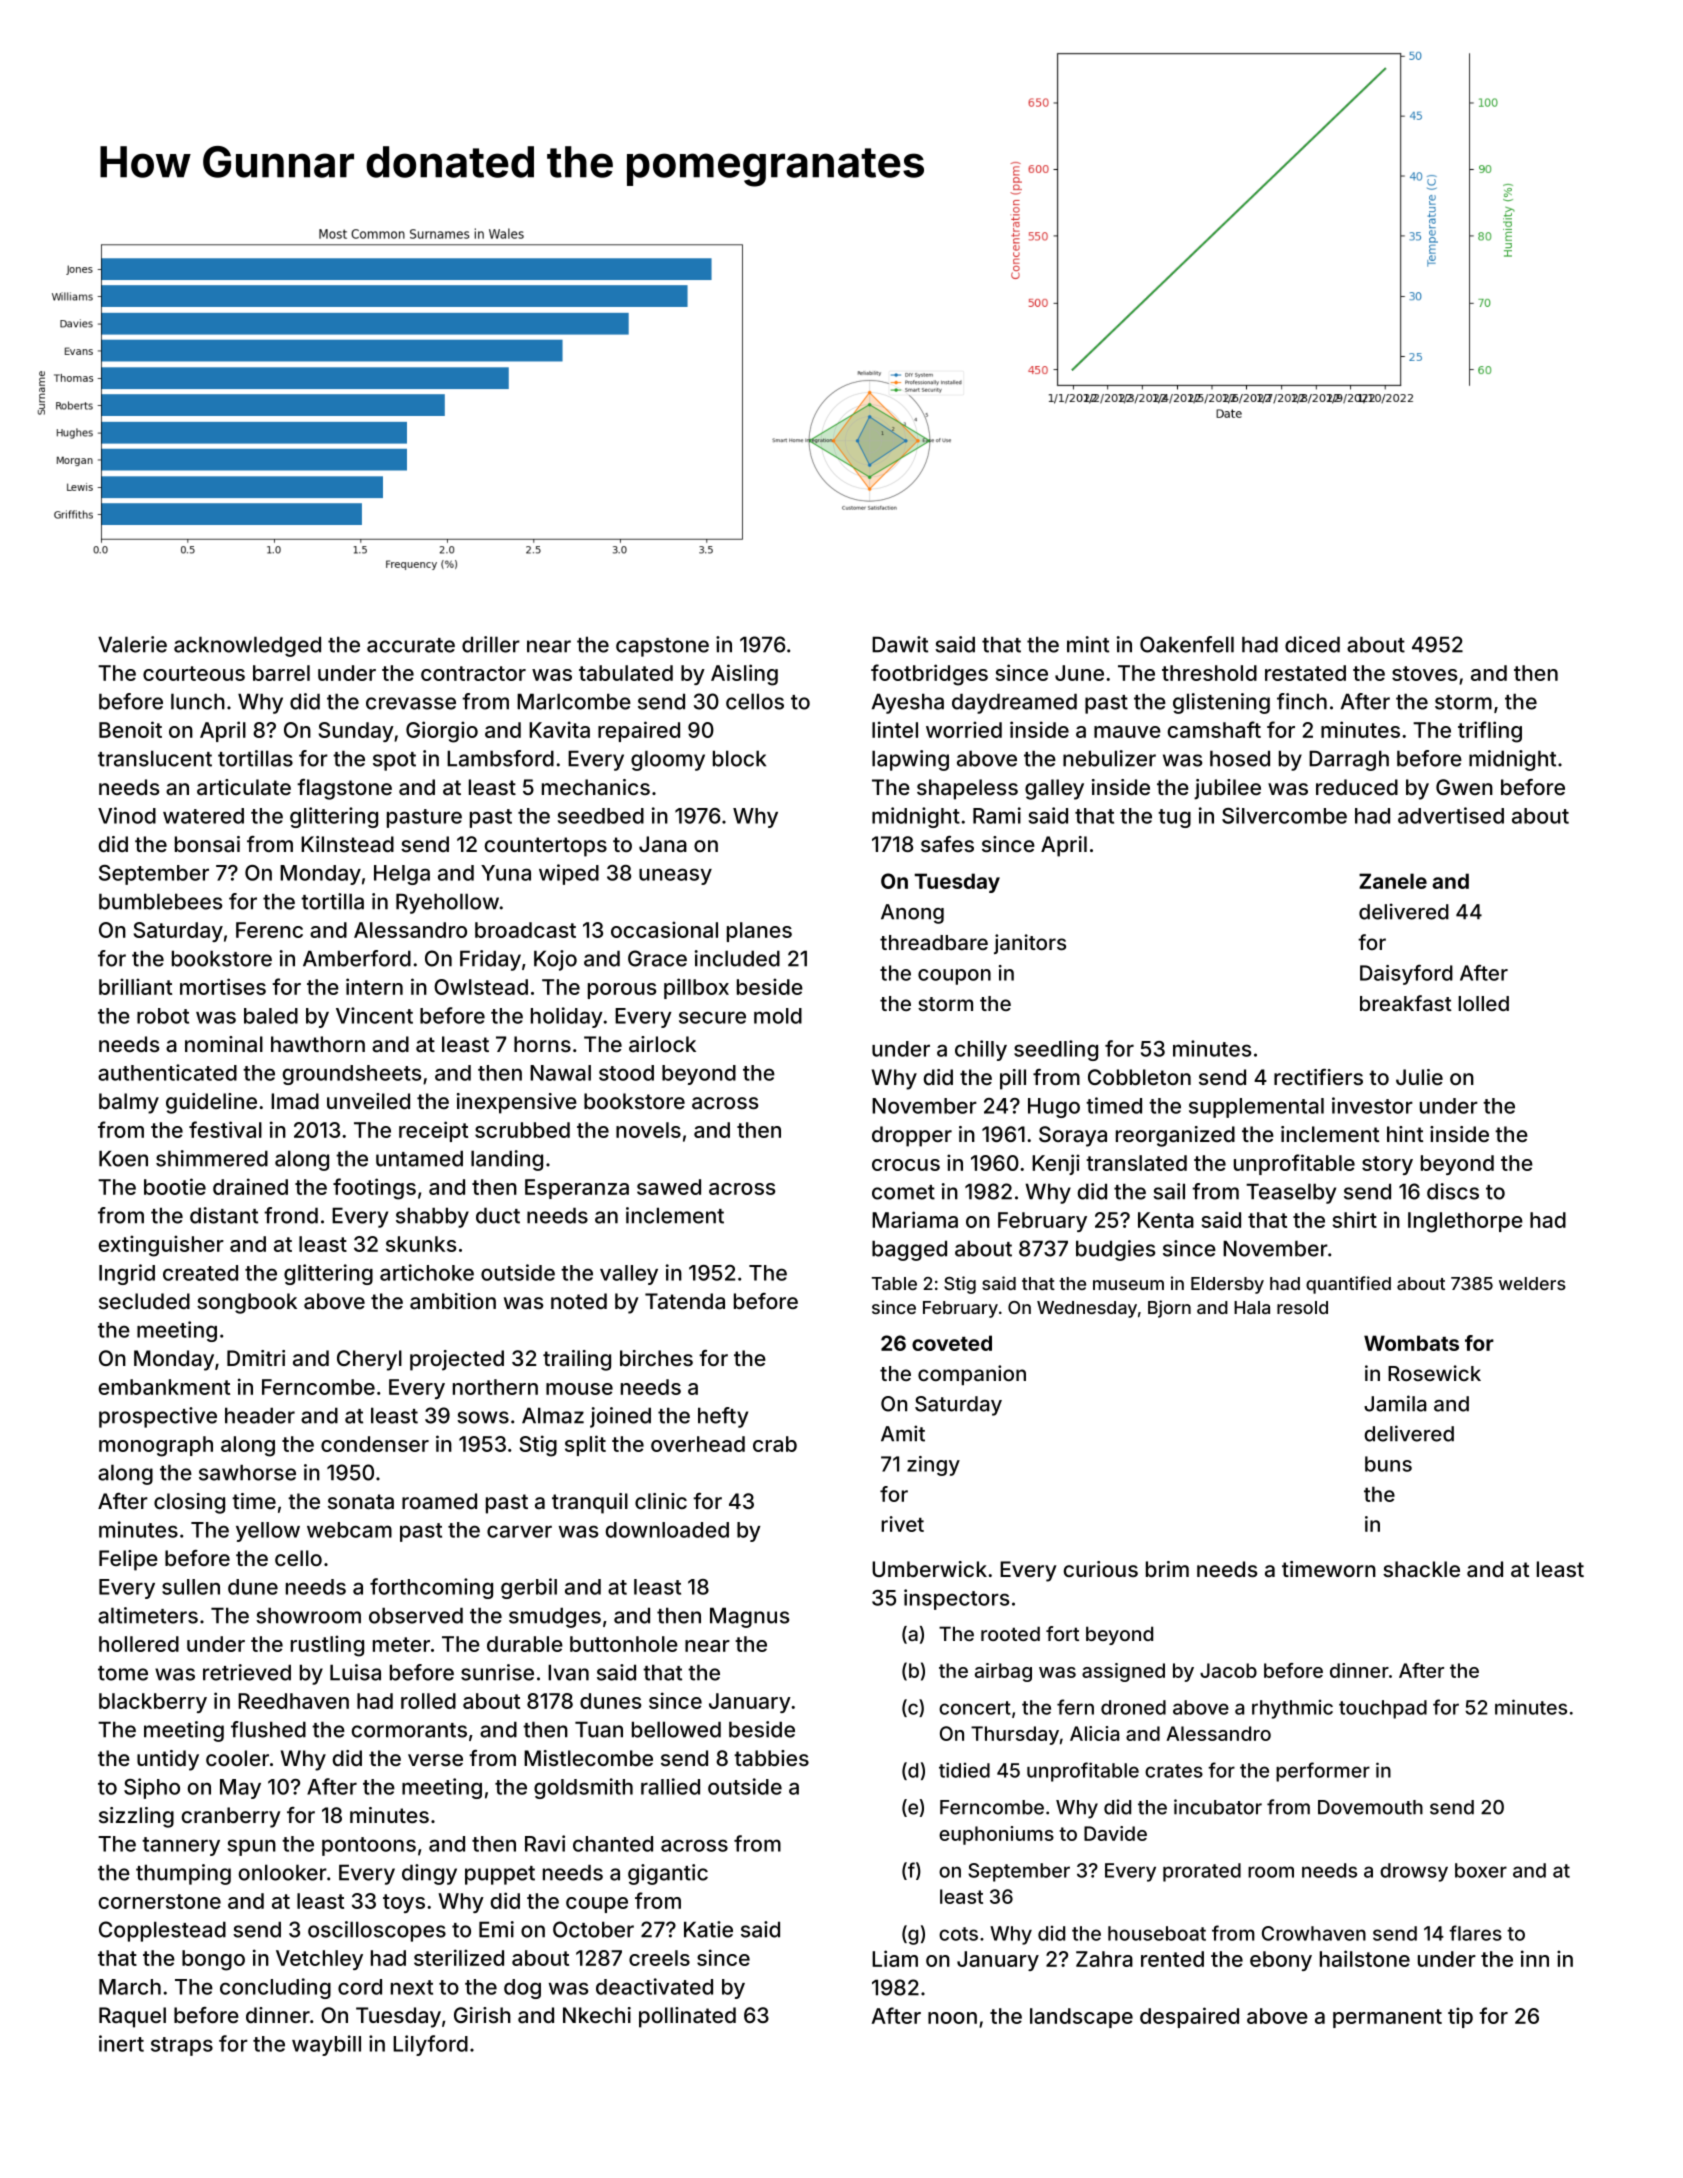  What do you see at coordinates (749, 1617) in the screenshot?
I see `Magnus` at bounding box center [749, 1617].
